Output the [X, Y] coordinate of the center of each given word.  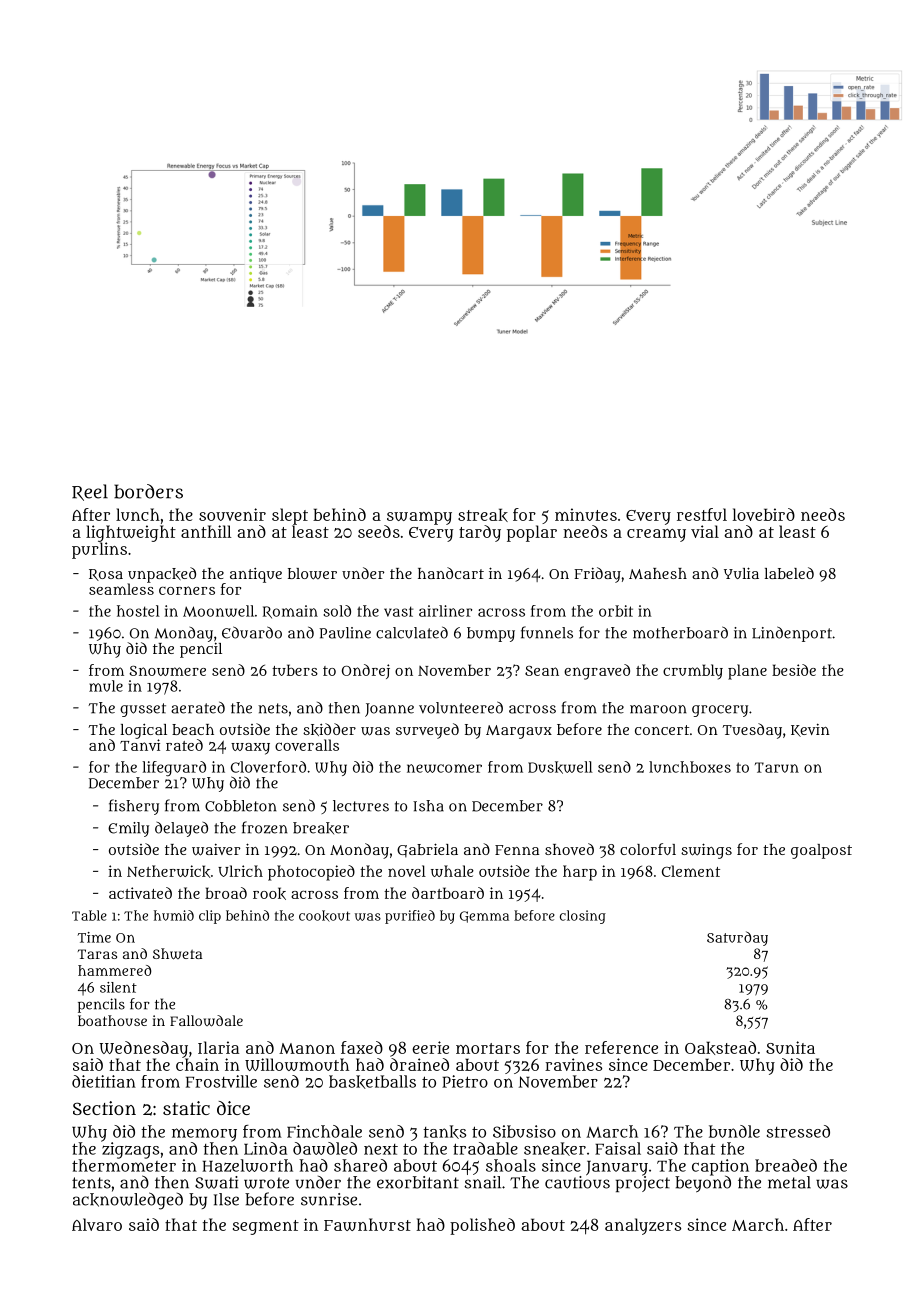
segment [266, 1227]
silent [118, 987]
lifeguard [174, 768]
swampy [419, 518]
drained [419, 1064]
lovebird [764, 514]
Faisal [618, 1148]
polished [482, 1226]
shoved [569, 849]
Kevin [810, 730]
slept [290, 516]
